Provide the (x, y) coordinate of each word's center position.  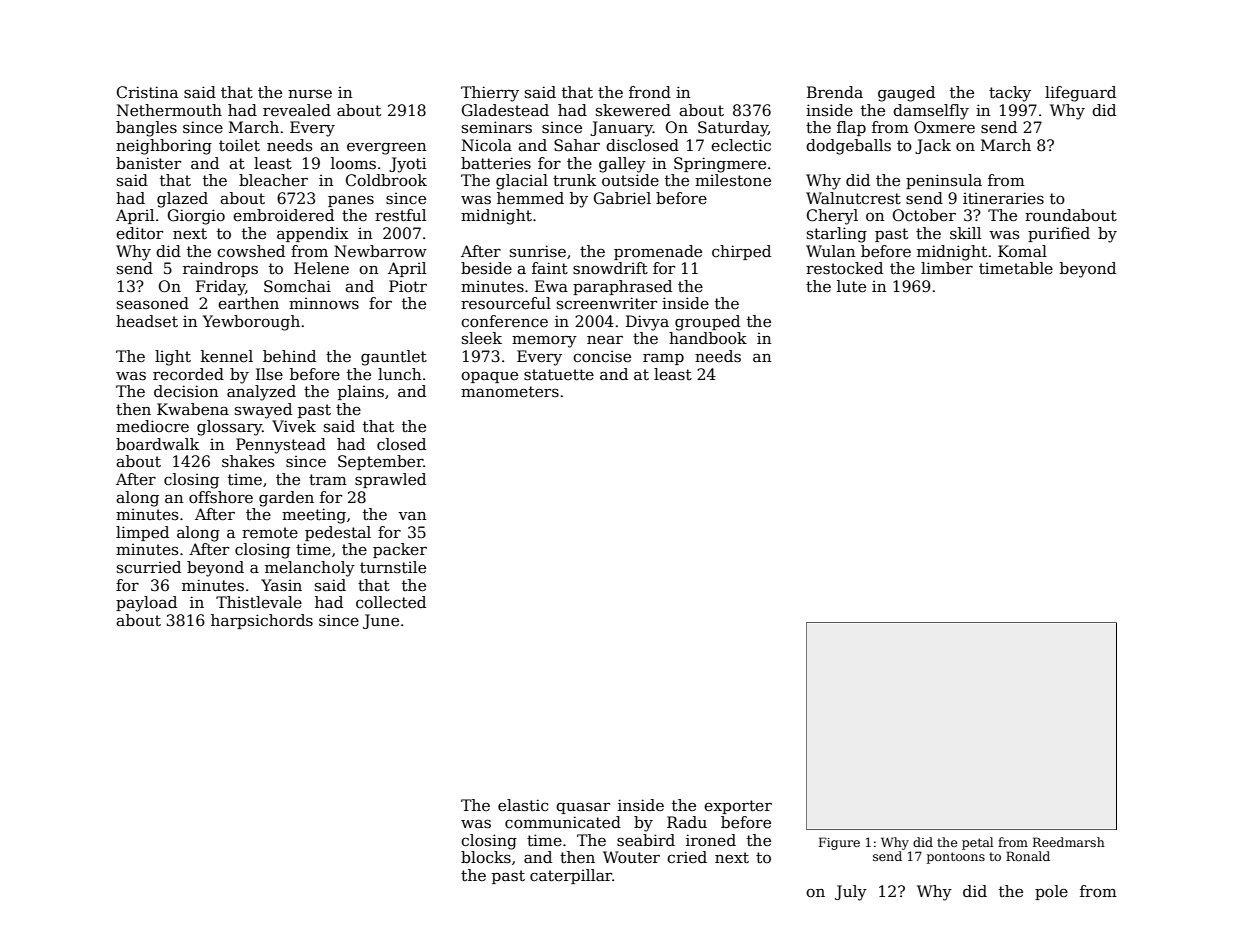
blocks (486, 857)
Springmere (720, 165)
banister (148, 163)
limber (947, 268)
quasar (583, 808)
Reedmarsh (1069, 842)
